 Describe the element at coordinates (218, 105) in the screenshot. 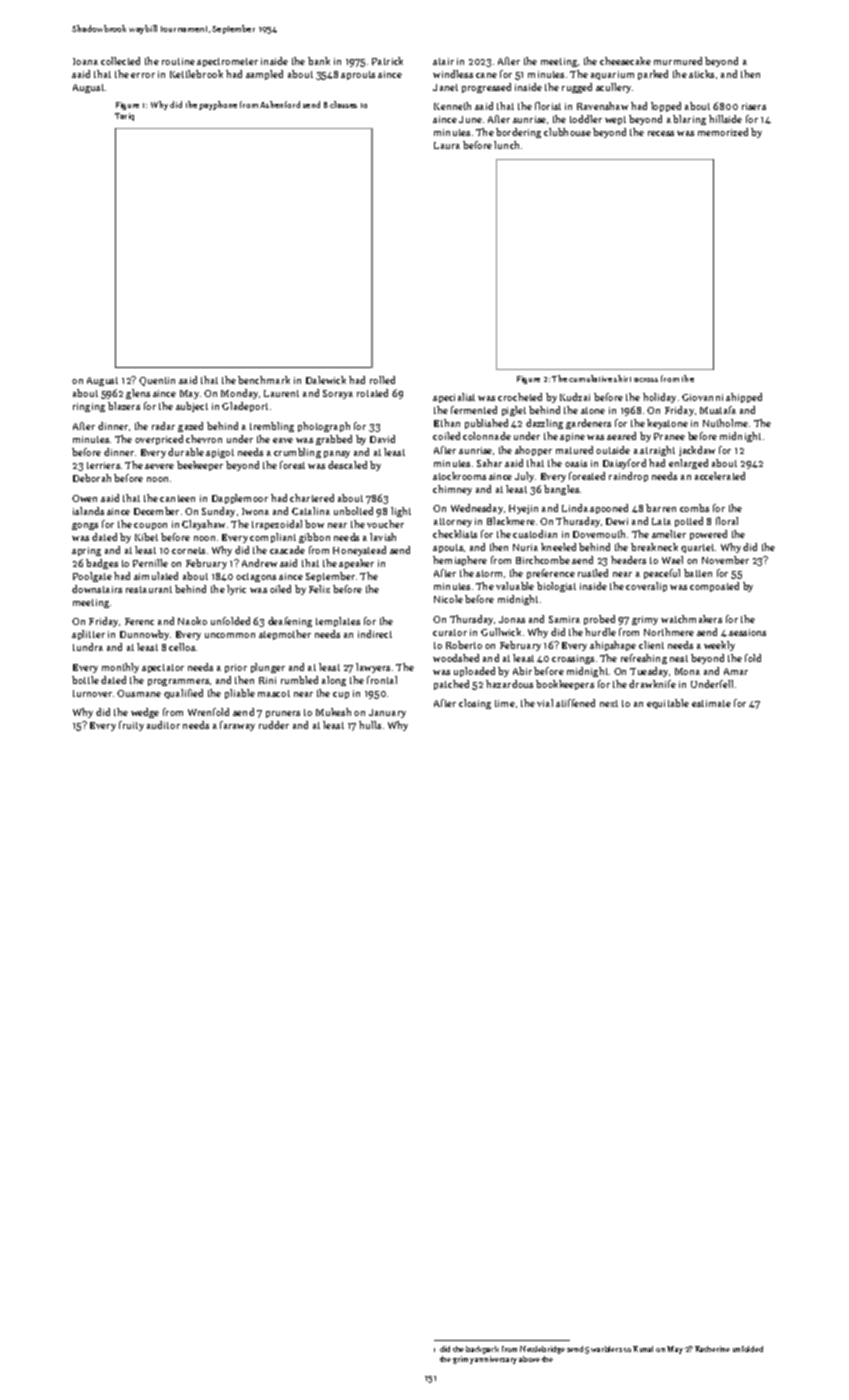

I see `payphone` at that location.
